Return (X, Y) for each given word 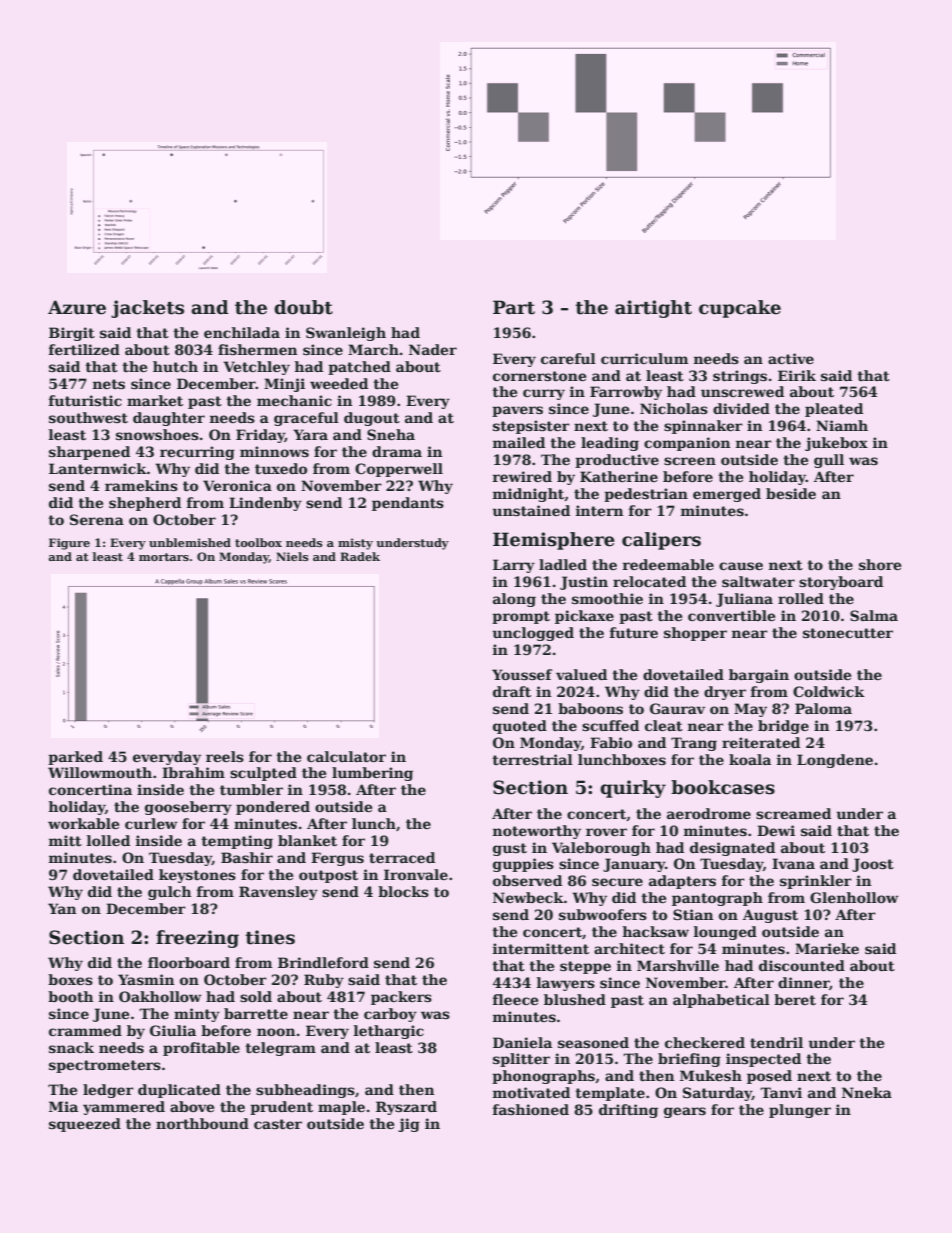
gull (829, 461)
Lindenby (265, 504)
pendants (408, 504)
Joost (873, 865)
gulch (169, 893)
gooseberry (188, 808)
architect (629, 948)
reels (225, 756)
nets (109, 384)
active (791, 358)
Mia (63, 1106)
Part (514, 307)
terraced (402, 857)
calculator (346, 756)
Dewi (776, 830)
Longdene (835, 761)
